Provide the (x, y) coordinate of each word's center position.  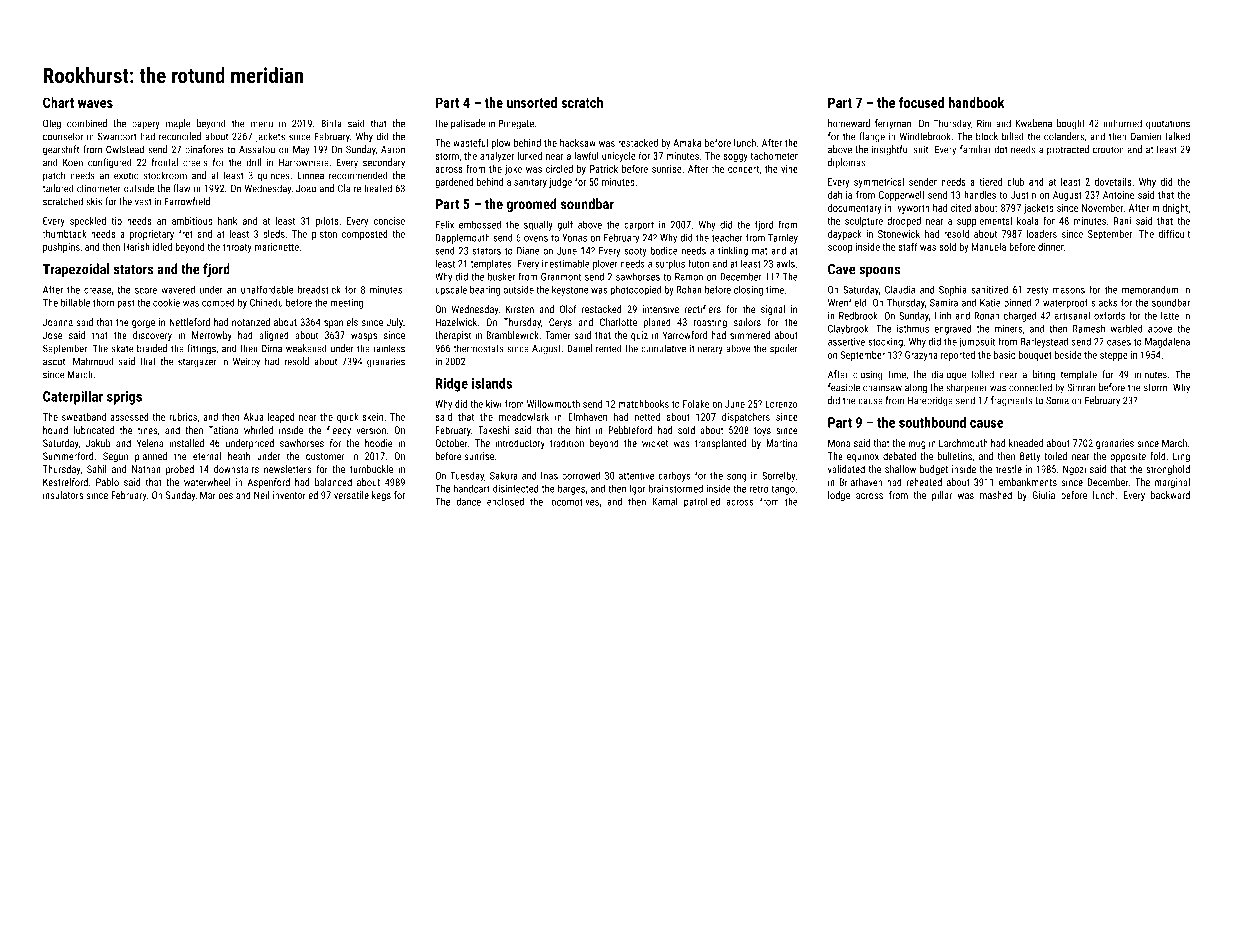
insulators (63, 495)
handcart (472, 488)
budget (934, 470)
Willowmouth (553, 404)
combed (218, 303)
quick (348, 418)
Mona (839, 443)
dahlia (840, 195)
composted (365, 235)
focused (921, 102)
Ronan (986, 316)
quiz (639, 336)
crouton (1108, 150)
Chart (58, 102)
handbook (977, 102)
